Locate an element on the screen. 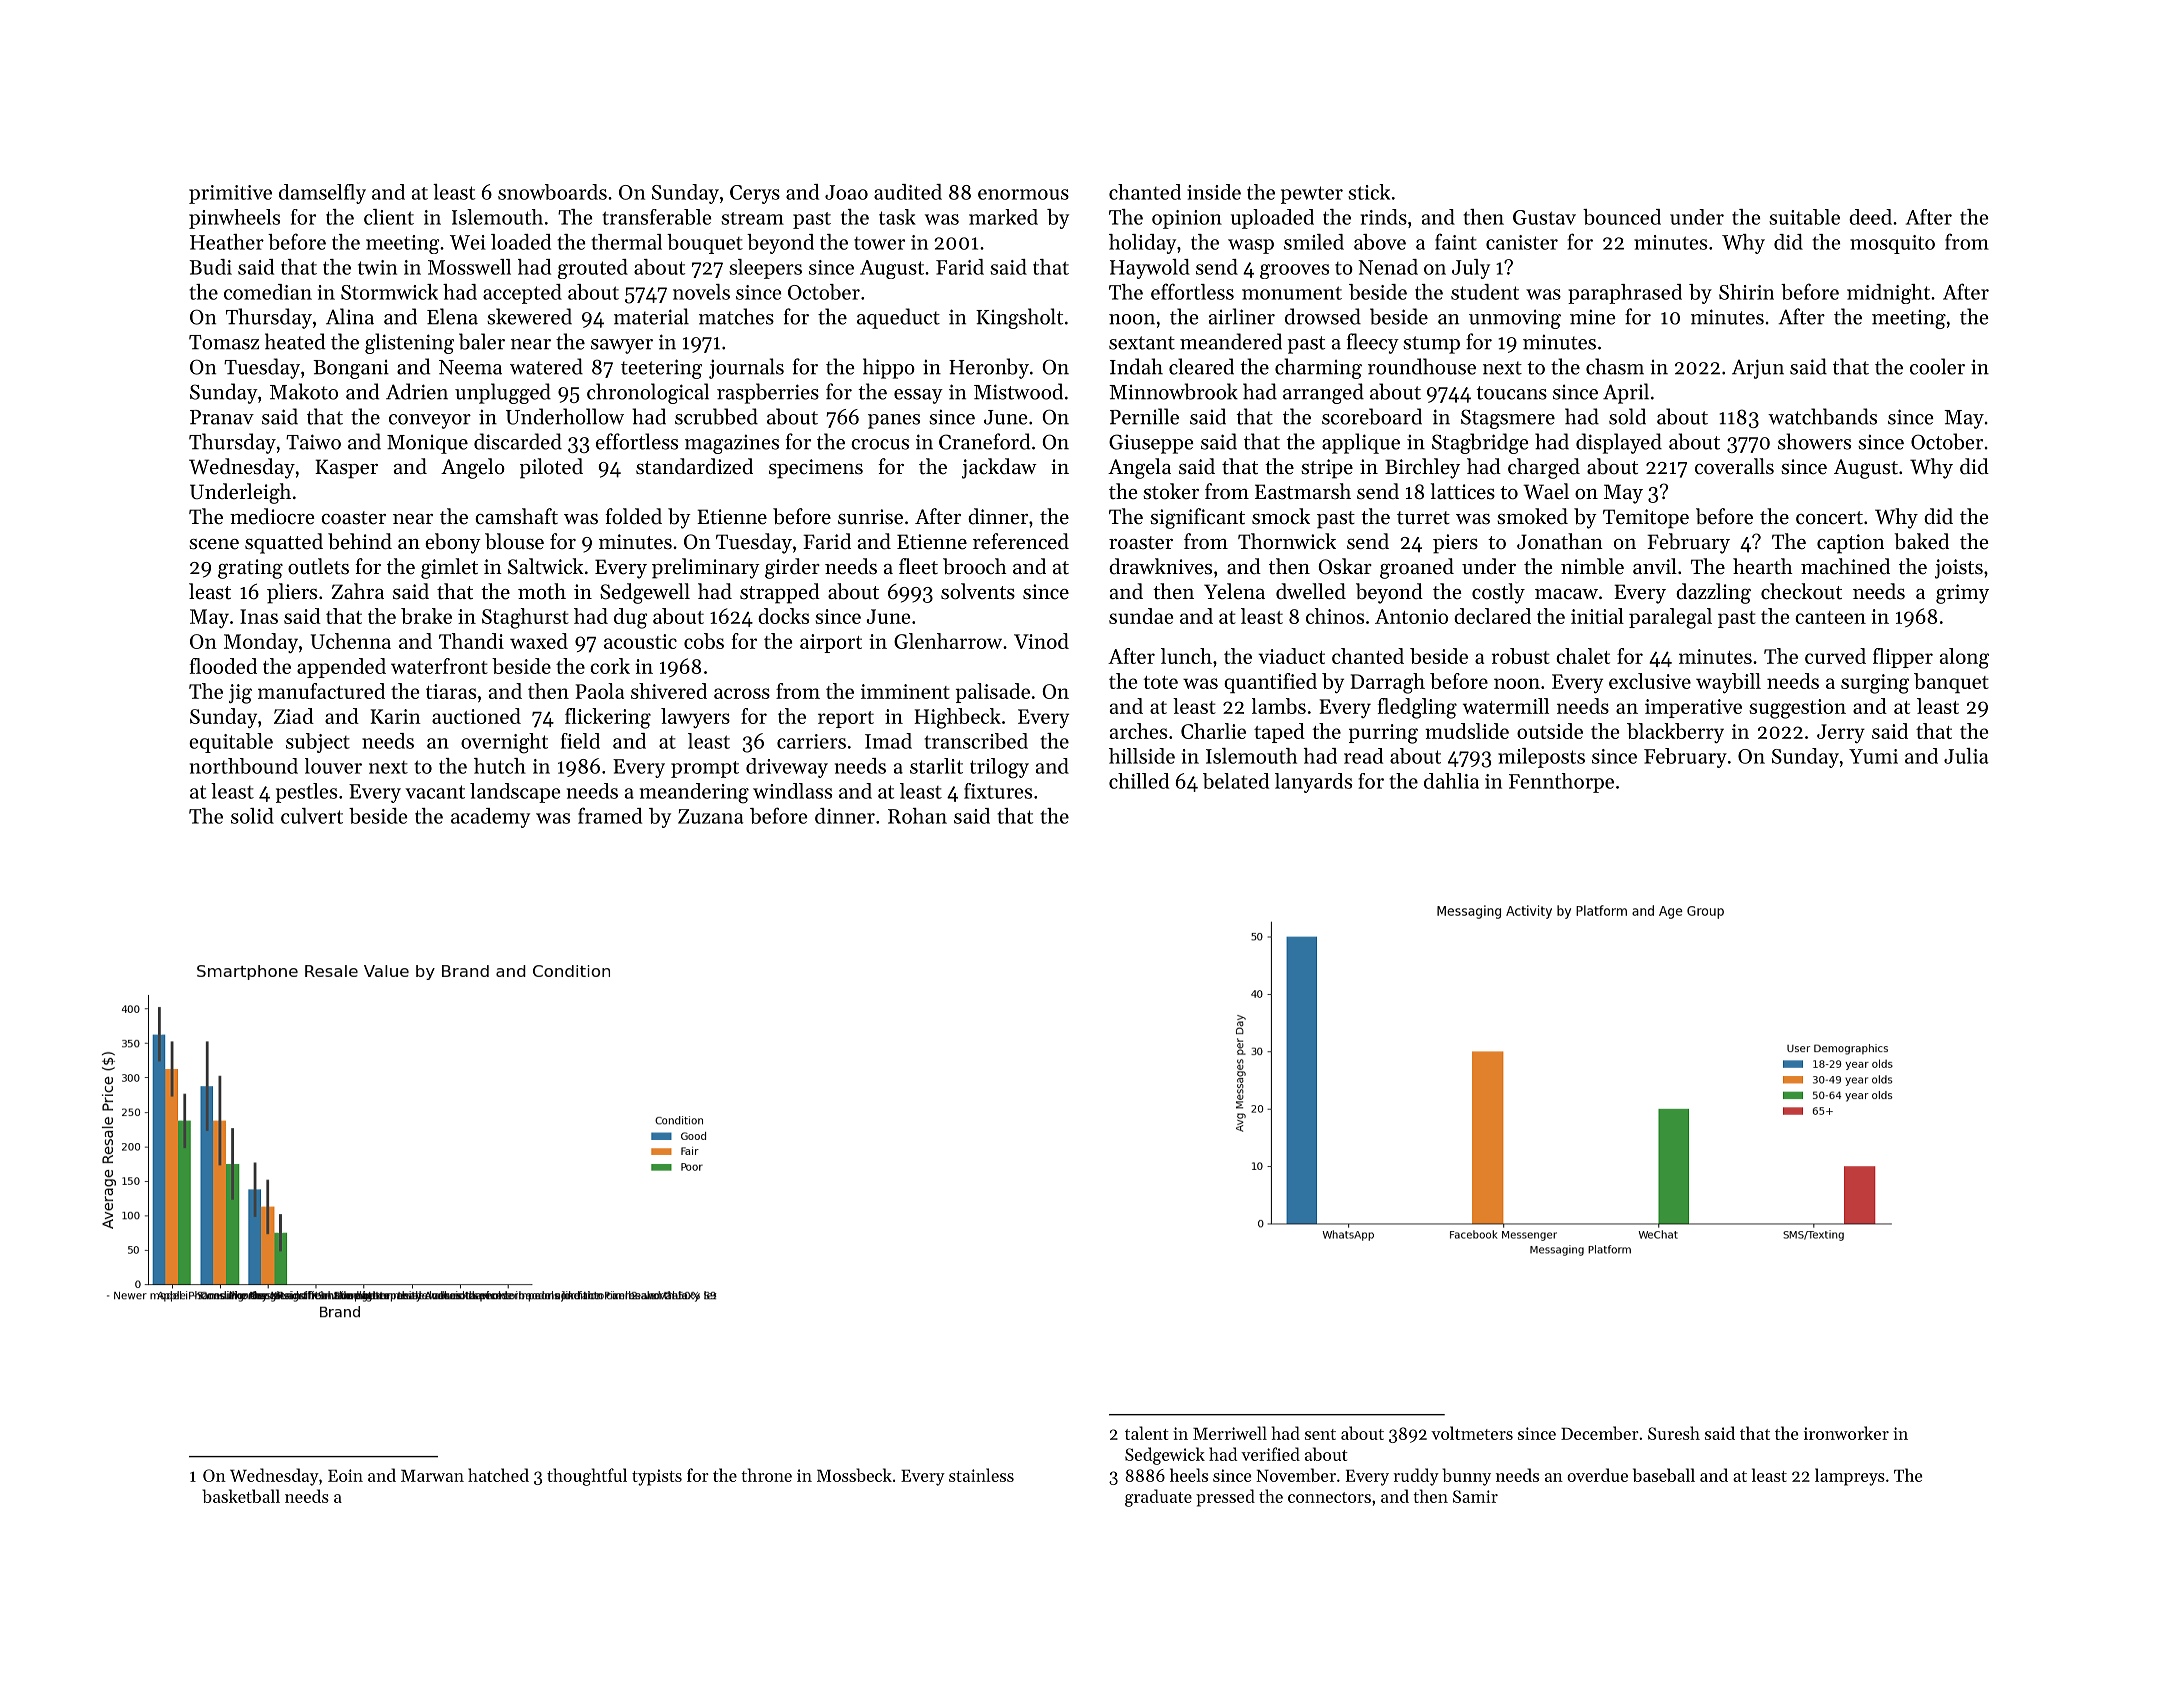 The width and height of the screenshot is (2178, 1683). thoughtful is located at coordinates (587, 1477).
